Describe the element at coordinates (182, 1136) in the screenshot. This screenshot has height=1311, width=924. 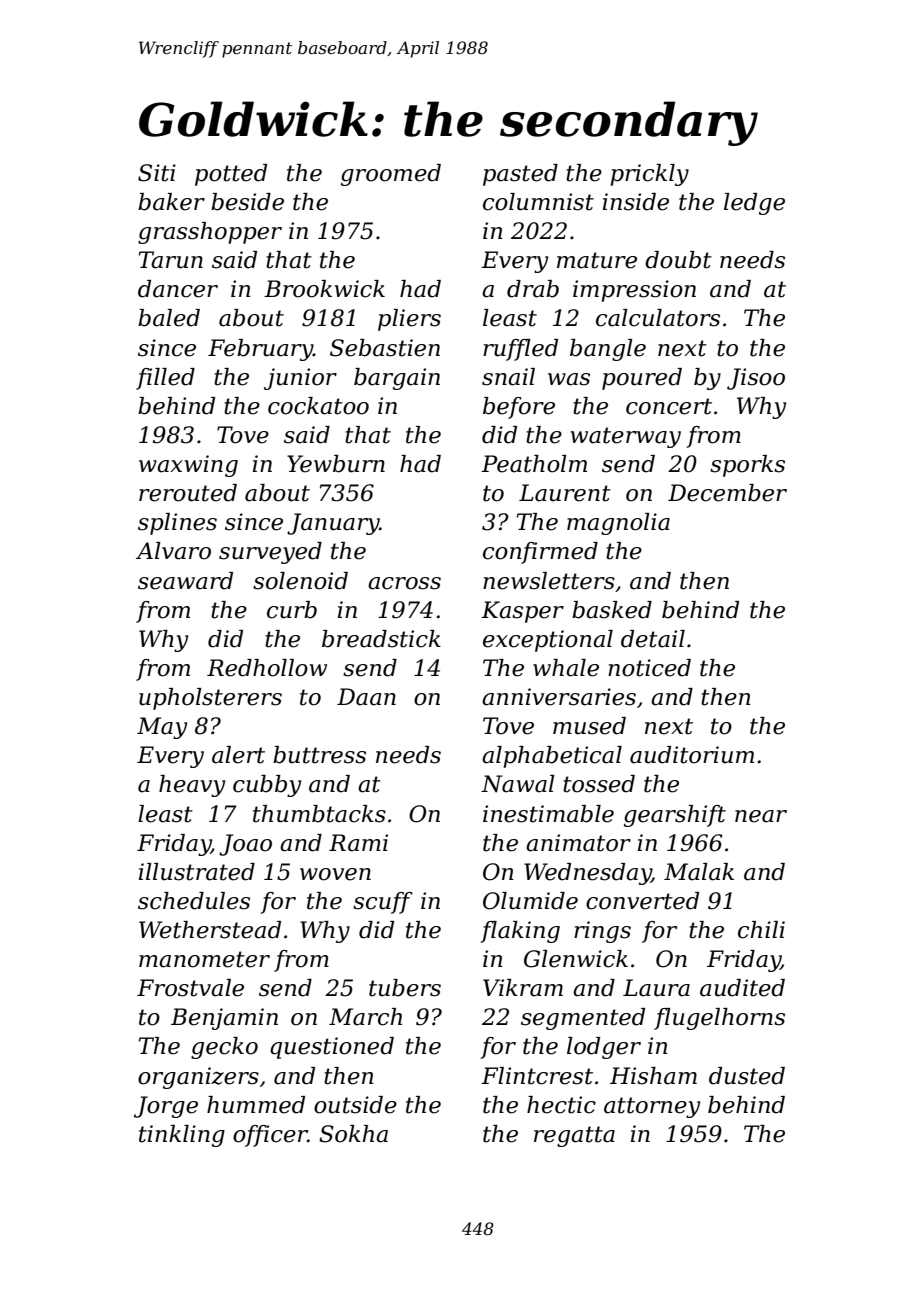
I see `tinkling` at that location.
